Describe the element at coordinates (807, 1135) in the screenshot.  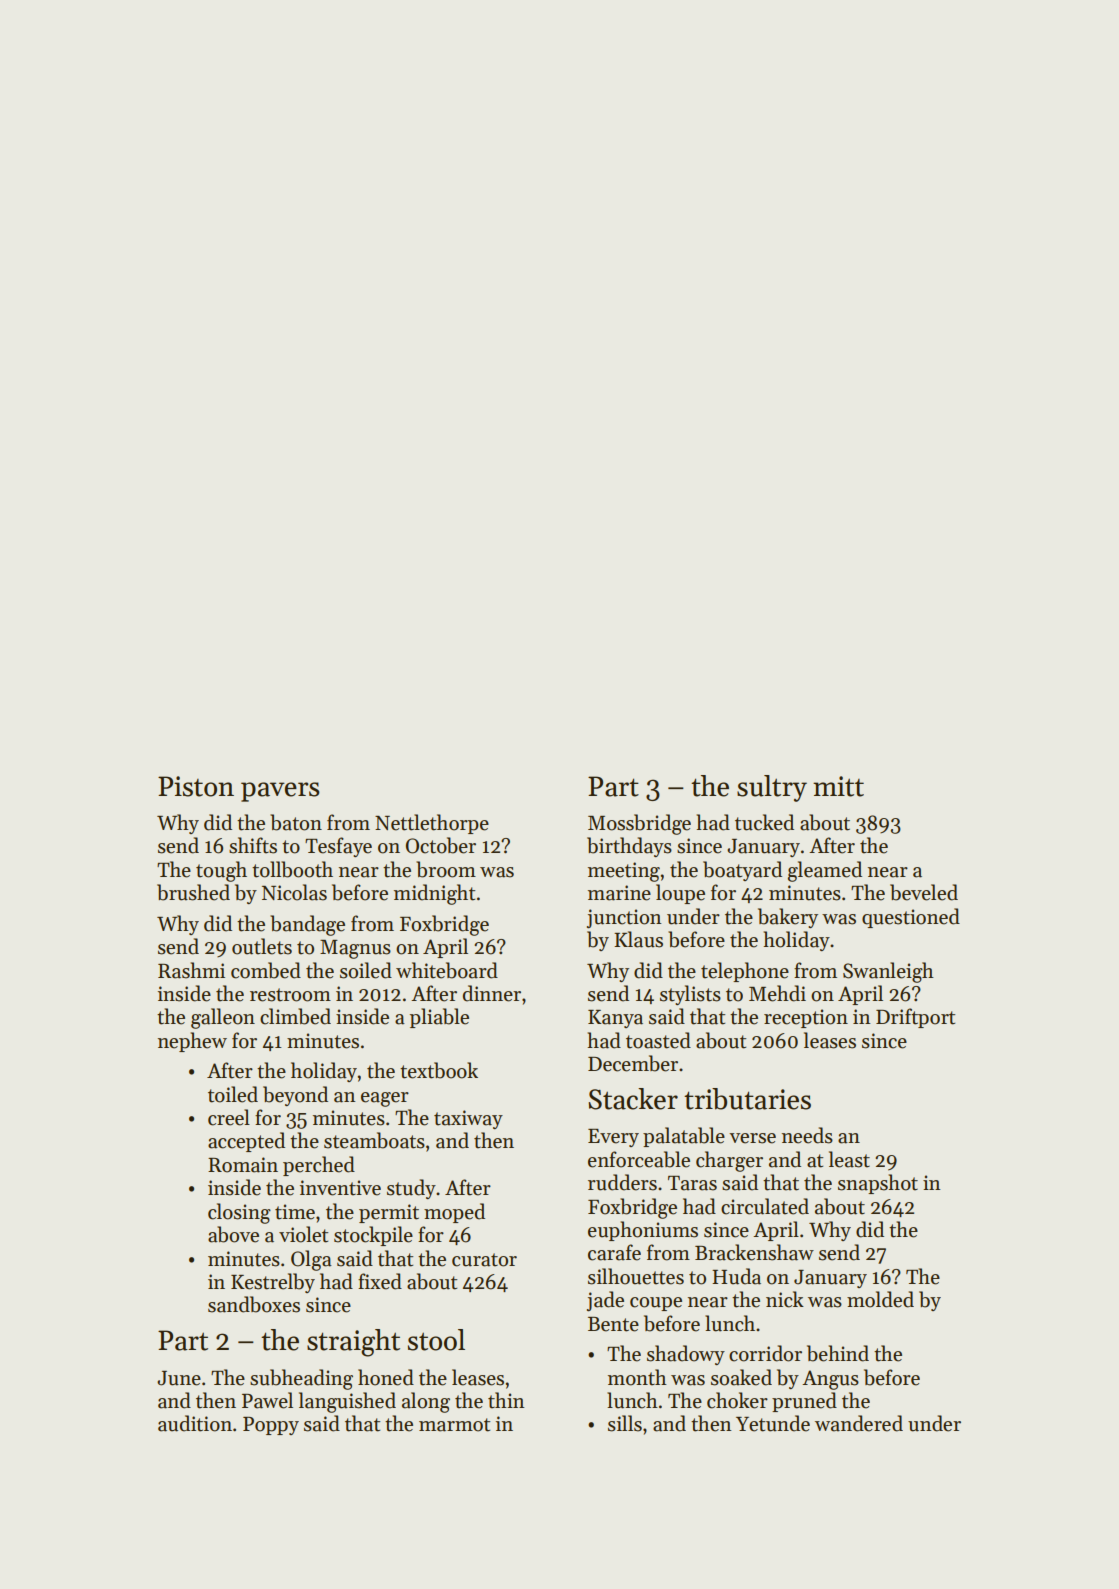
I see `needs` at that location.
